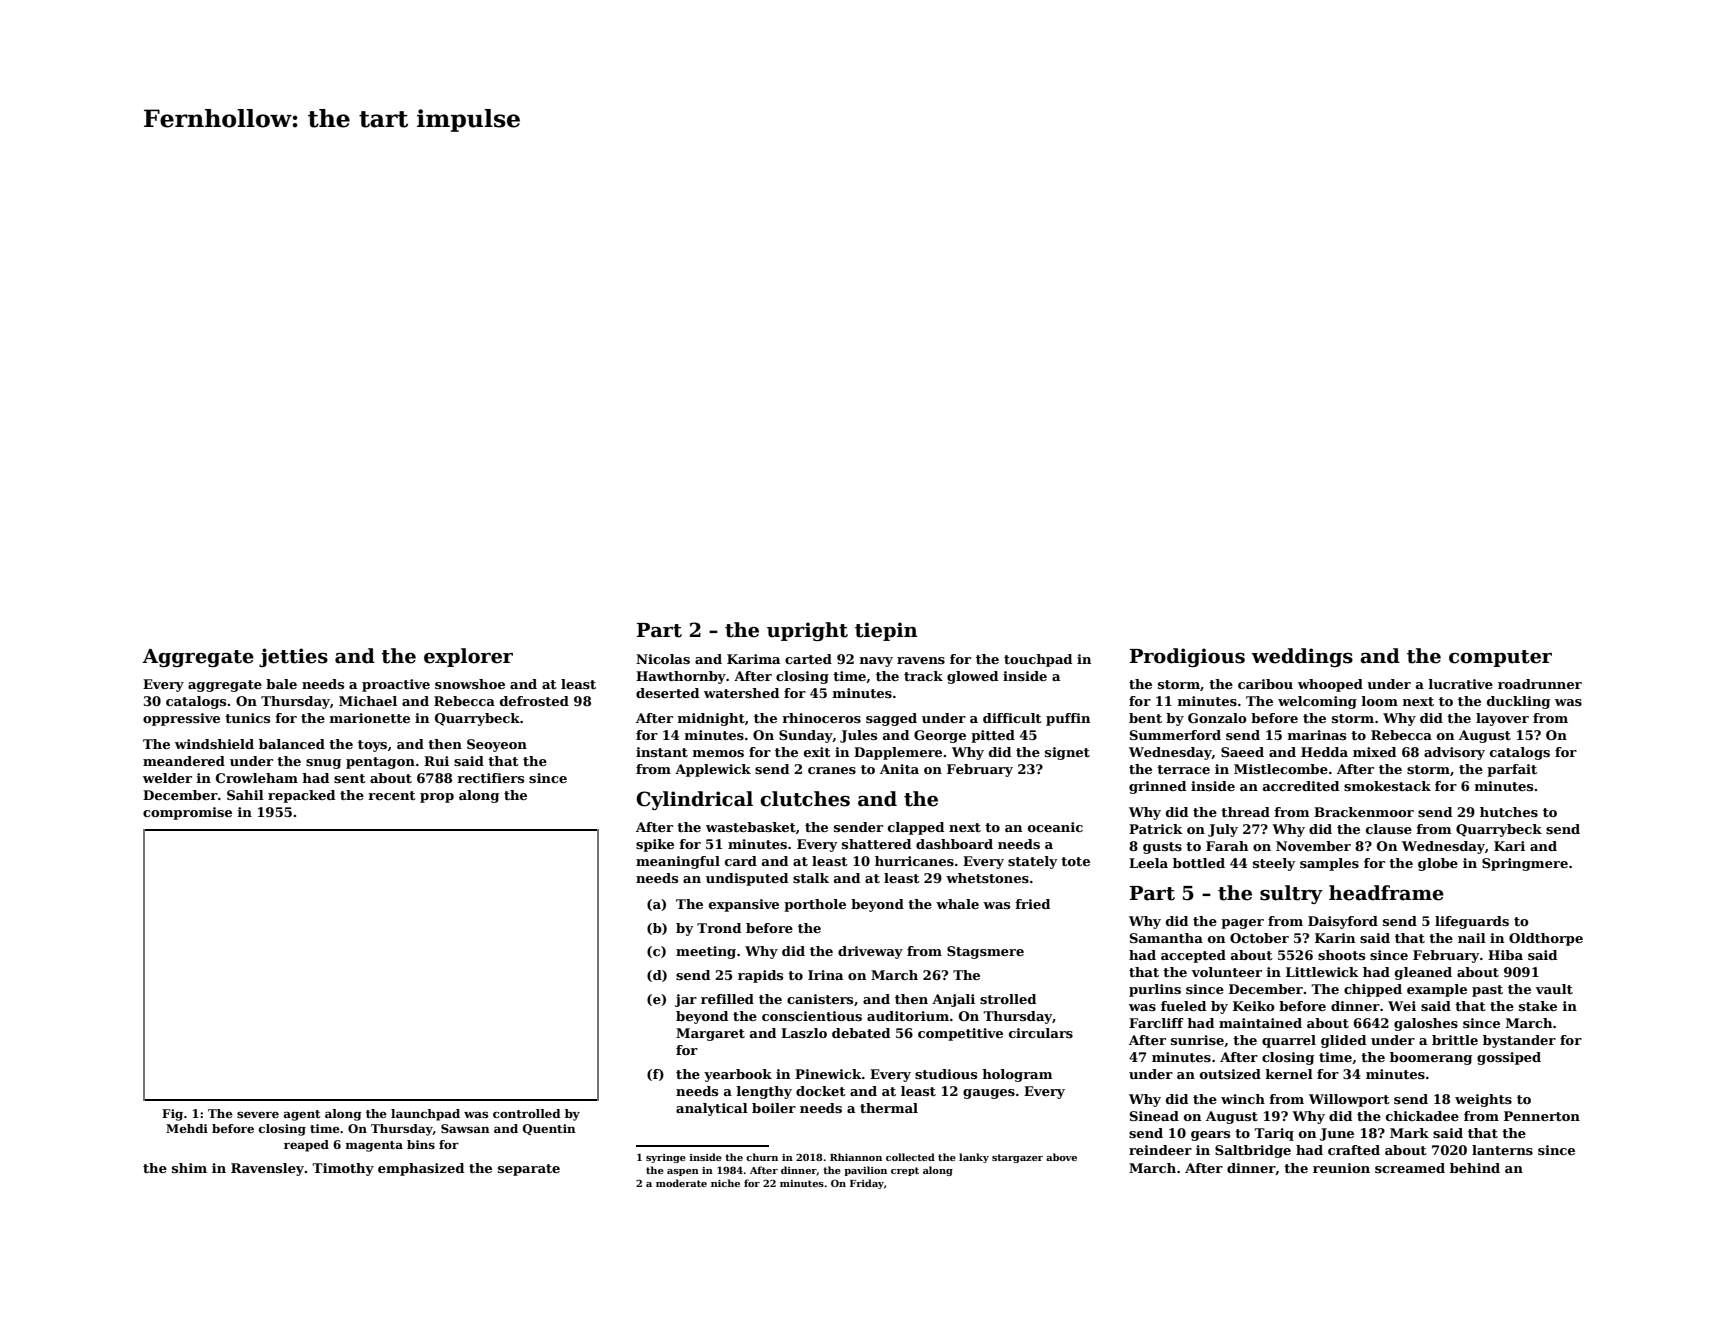  Describe the element at coordinates (292, 744) in the document. I see `balanced` at that location.
